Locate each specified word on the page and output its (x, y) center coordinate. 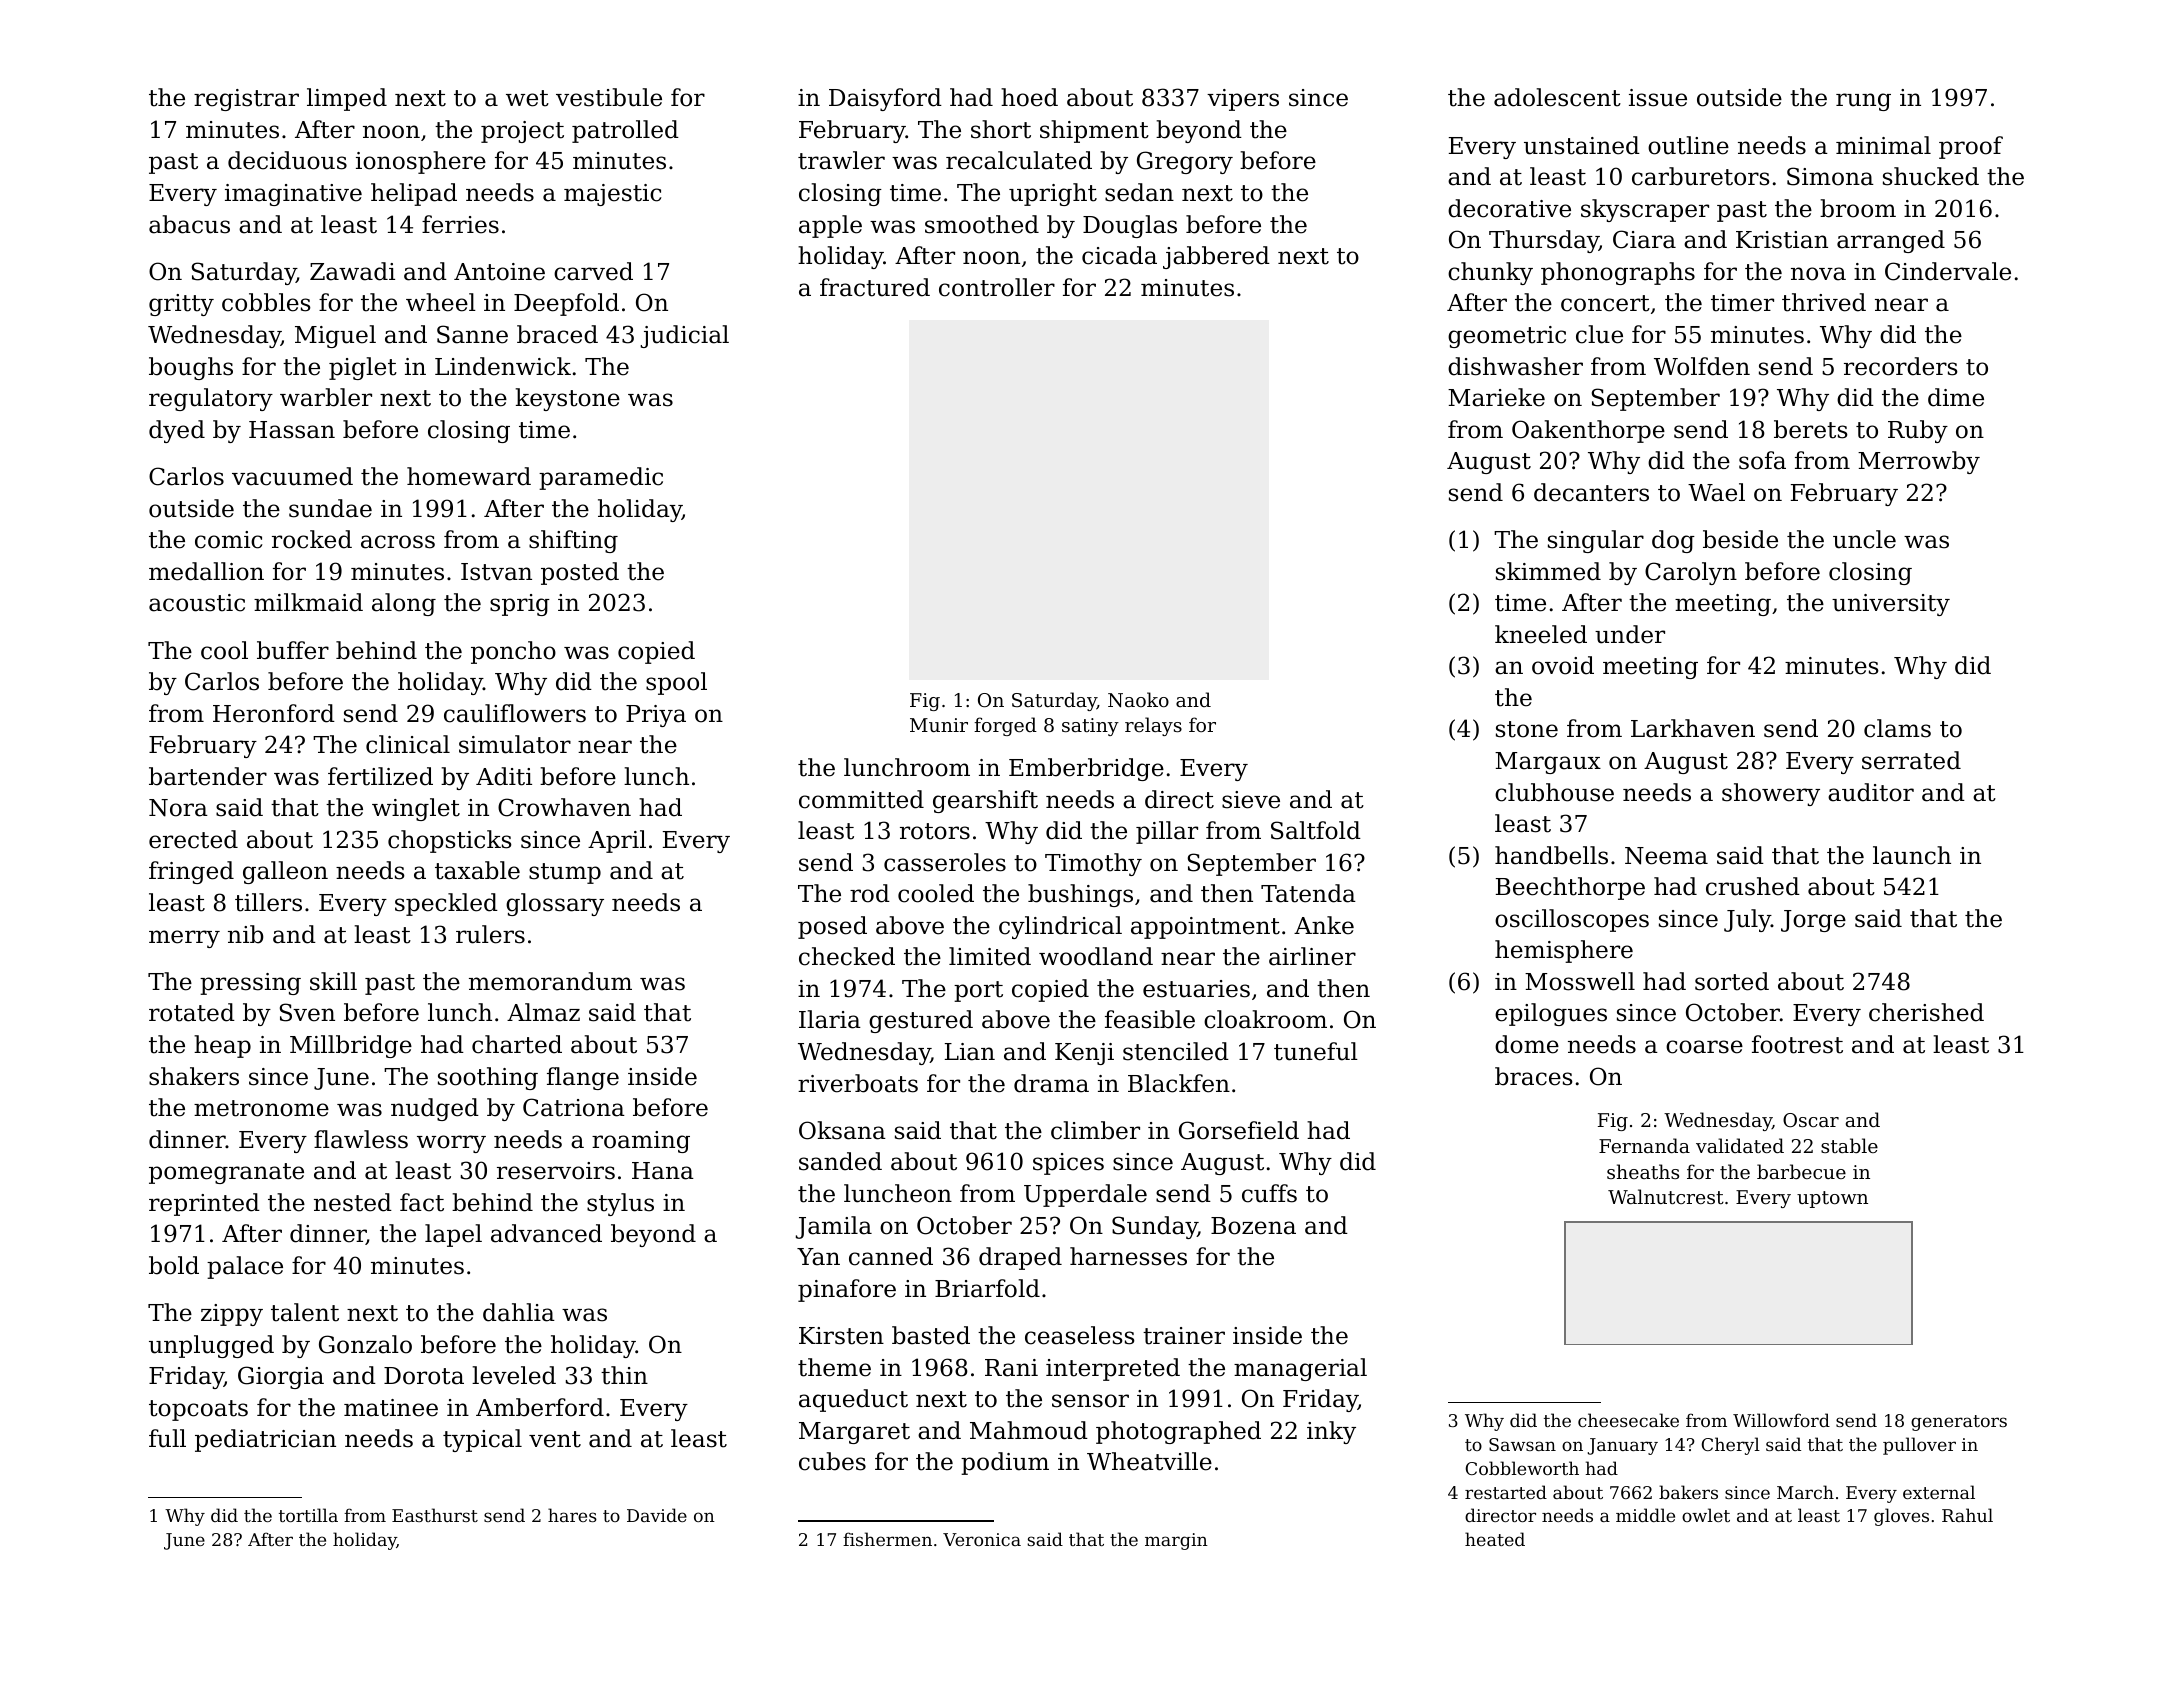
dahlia (519, 1312)
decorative (1509, 208)
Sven (307, 1012)
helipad (414, 194)
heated (1495, 1539)
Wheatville (1149, 1461)
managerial (1300, 1369)
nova (1818, 274)
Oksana (842, 1130)
